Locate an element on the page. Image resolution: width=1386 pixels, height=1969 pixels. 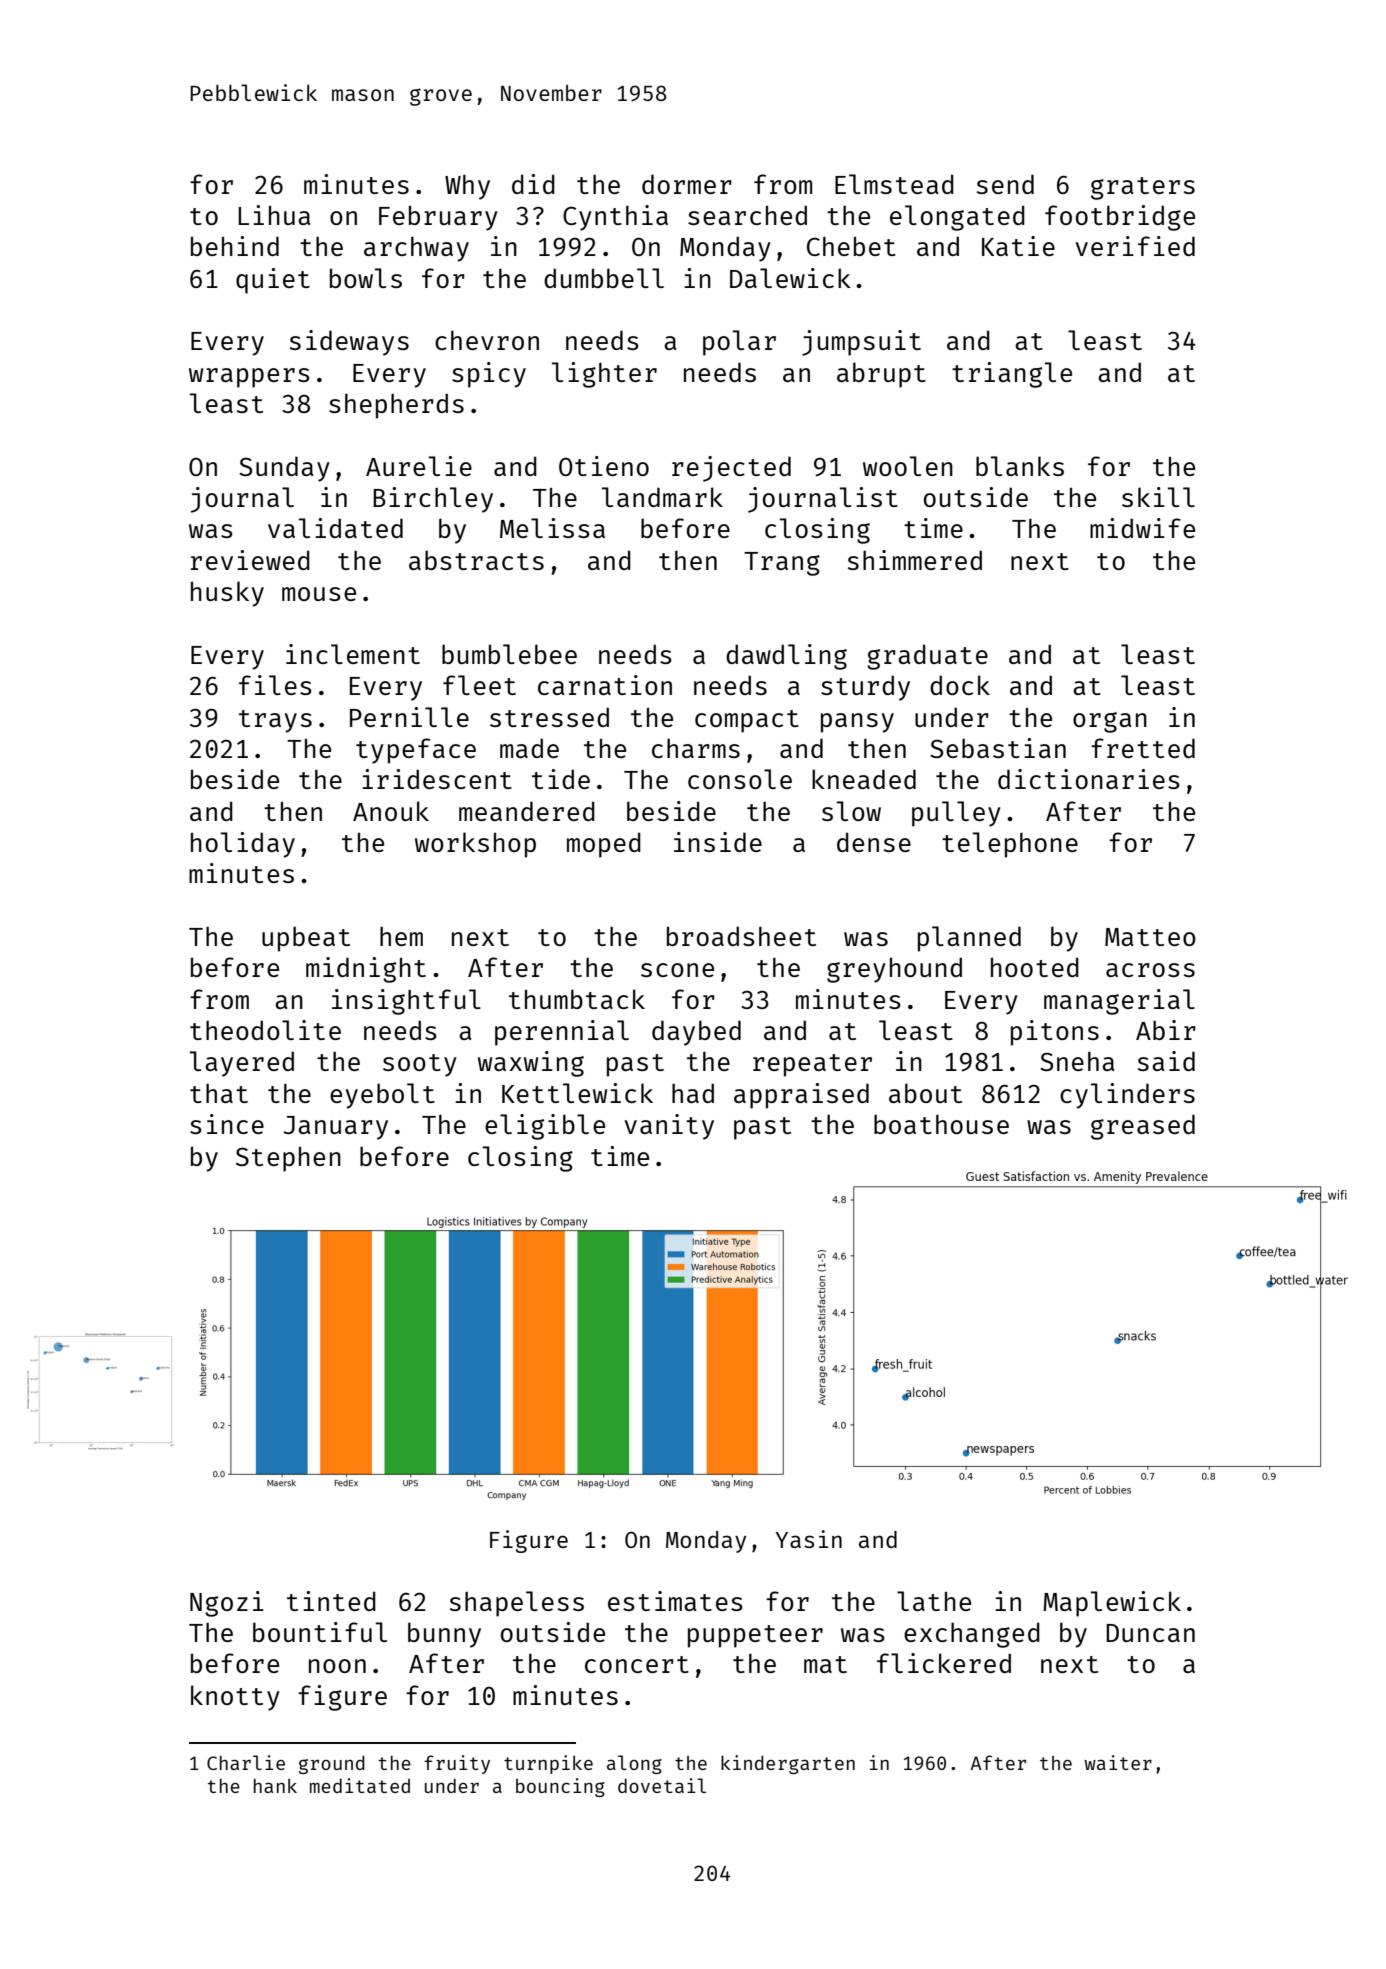
Duncan is located at coordinates (1150, 1633).
